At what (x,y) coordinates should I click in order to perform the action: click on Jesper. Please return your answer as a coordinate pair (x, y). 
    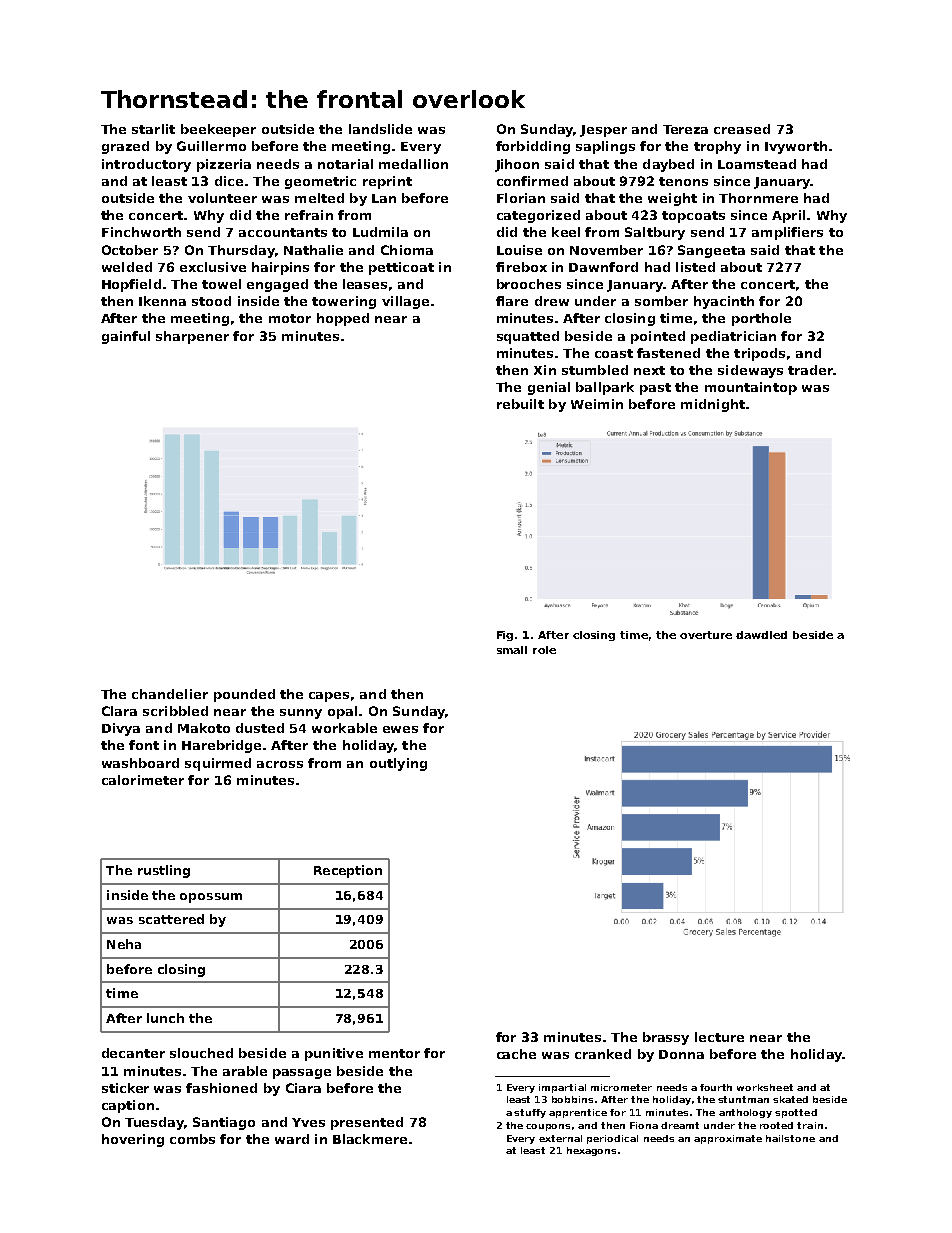
    Looking at the image, I should click on (603, 131).
